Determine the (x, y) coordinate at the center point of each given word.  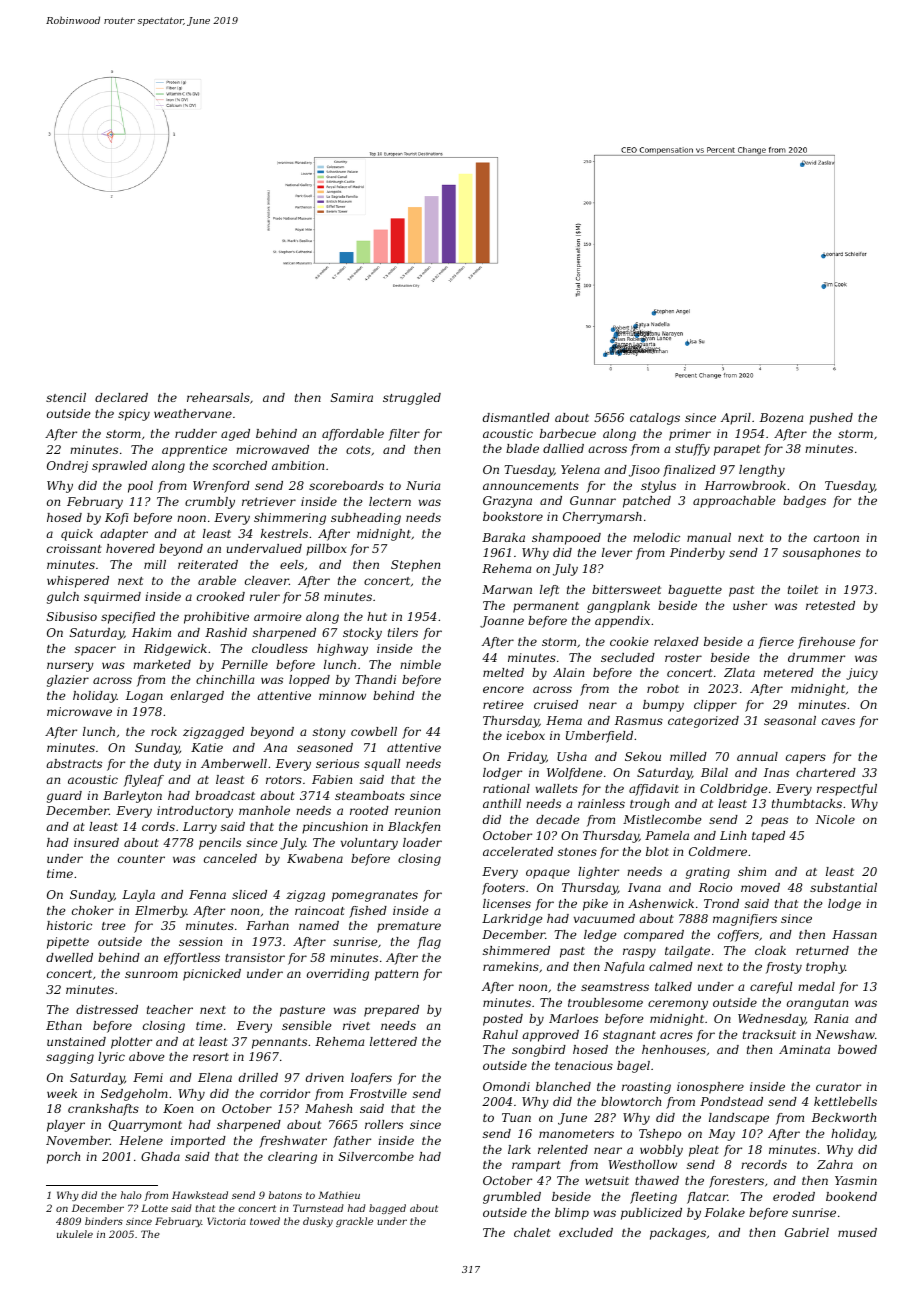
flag (429, 943)
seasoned (325, 747)
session (200, 941)
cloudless (280, 648)
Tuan (516, 1117)
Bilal (714, 772)
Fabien (332, 779)
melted (503, 672)
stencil (66, 397)
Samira (352, 397)
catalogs (655, 419)
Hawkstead (200, 1195)
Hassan (854, 934)
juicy (862, 674)
